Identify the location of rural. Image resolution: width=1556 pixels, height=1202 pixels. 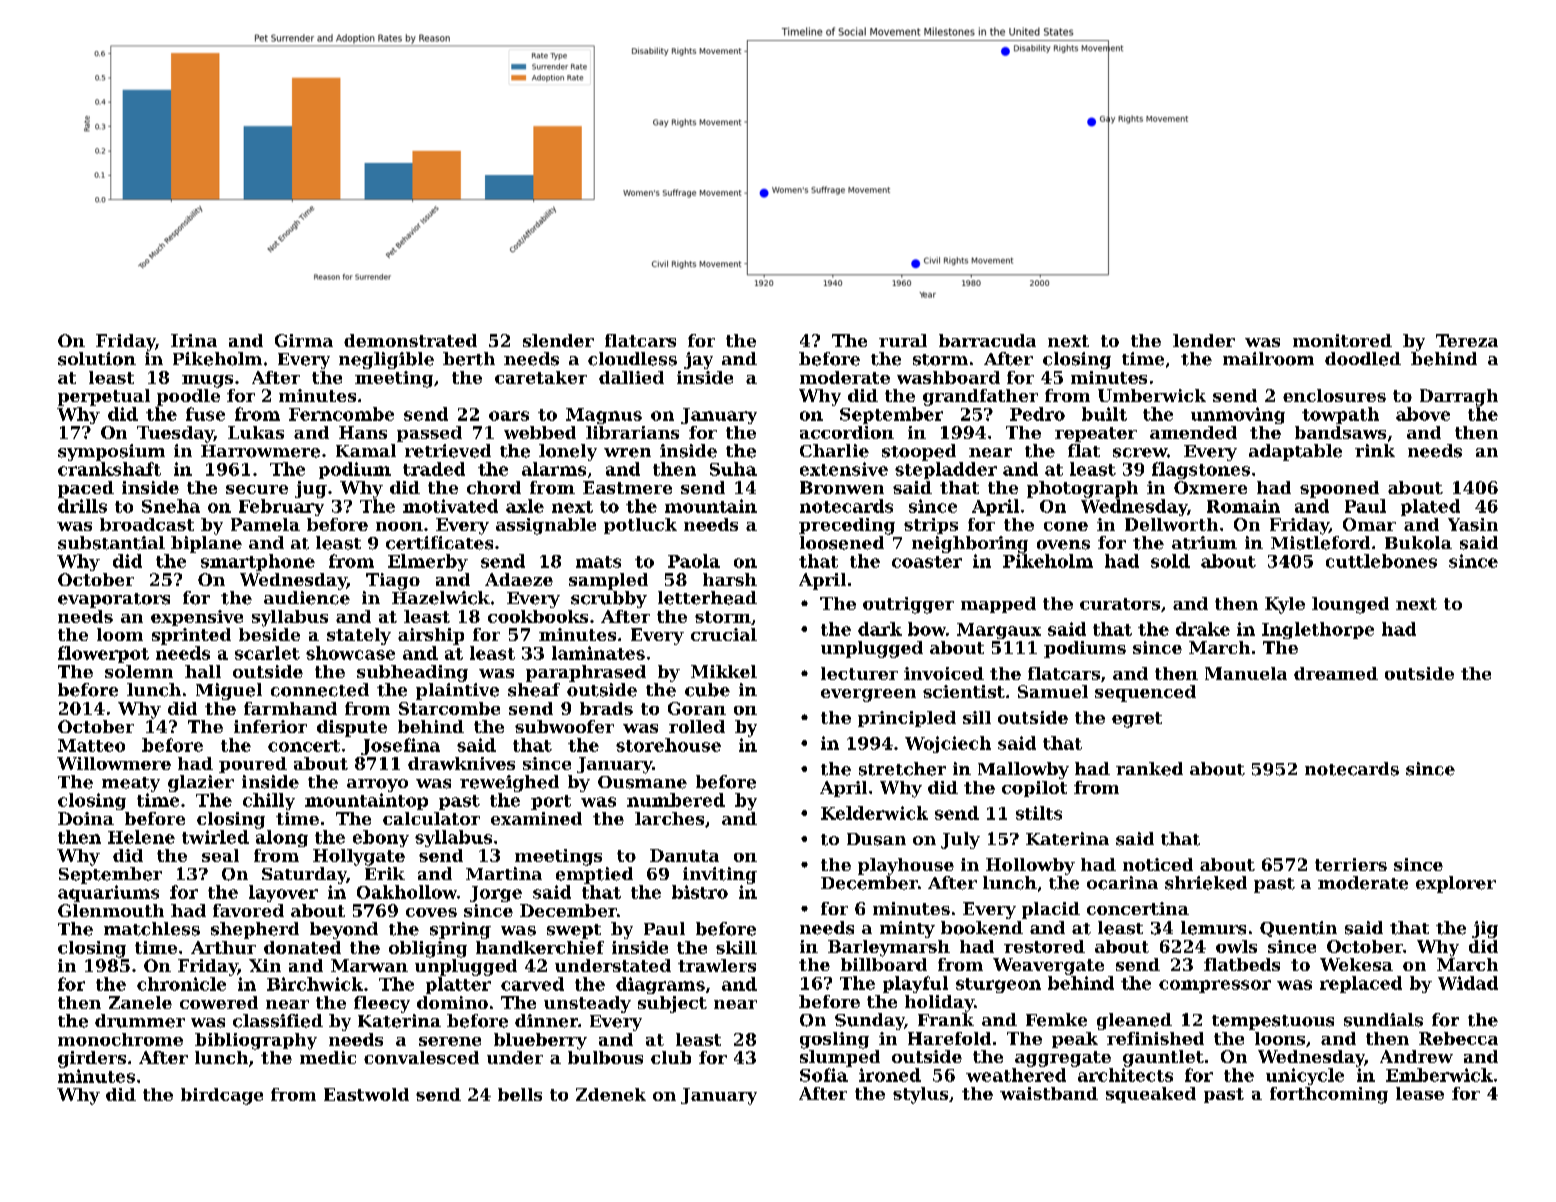
(903, 340).
